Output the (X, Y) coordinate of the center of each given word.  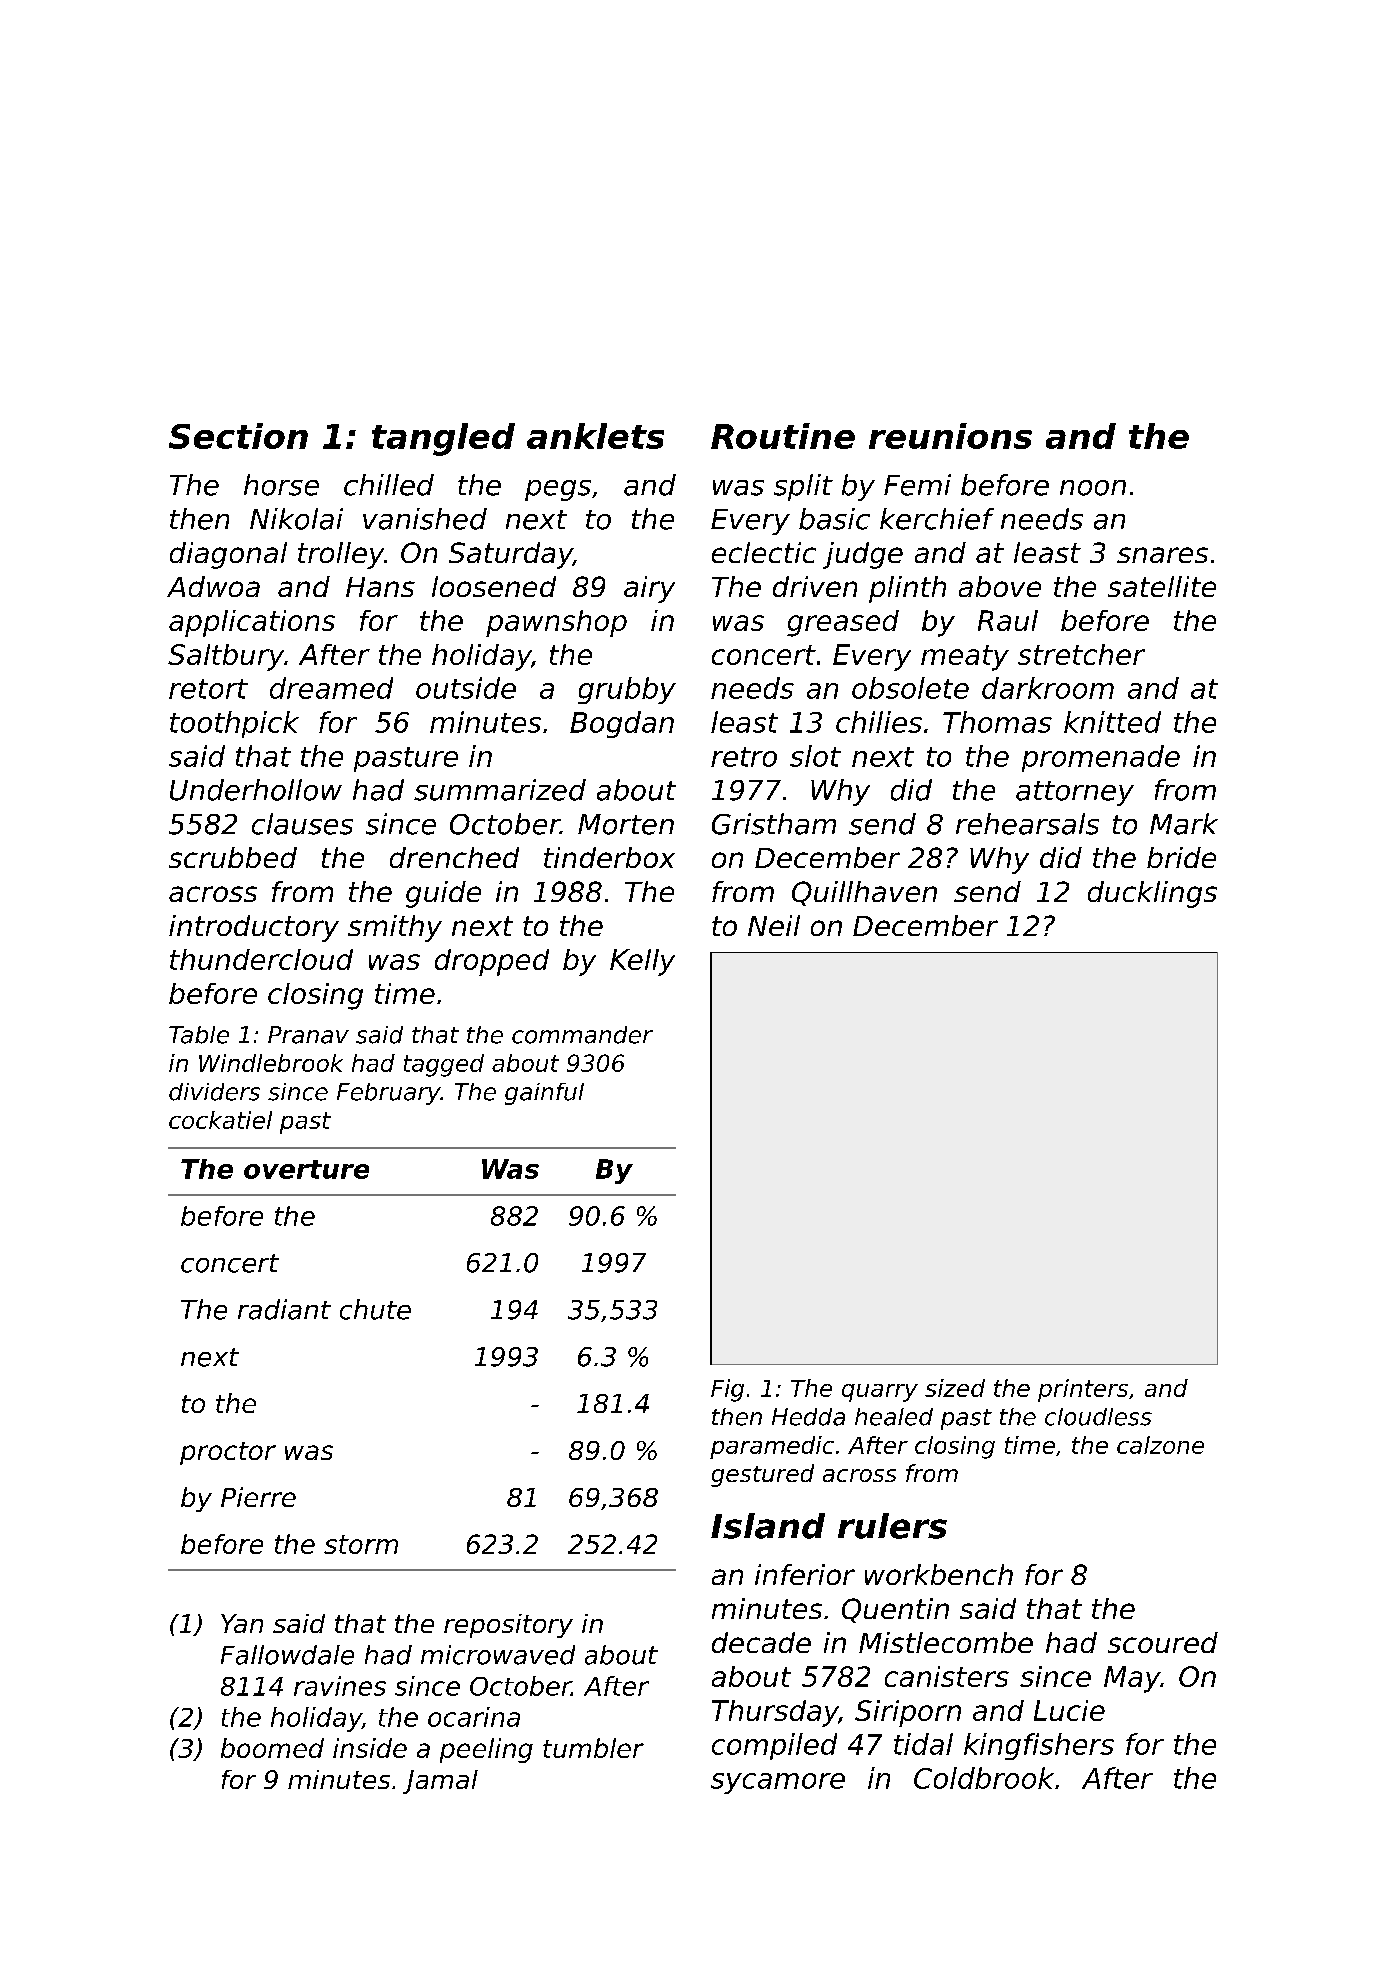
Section (238, 436)
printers (1083, 1390)
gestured (762, 1475)
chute (375, 1309)
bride (1181, 857)
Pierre (258, 1497)
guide (443, 894)
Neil (774, 925)
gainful (544, 1094)
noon (1093, 488)
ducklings (1152, 894)
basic (834, 519)
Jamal (440, 1782)
